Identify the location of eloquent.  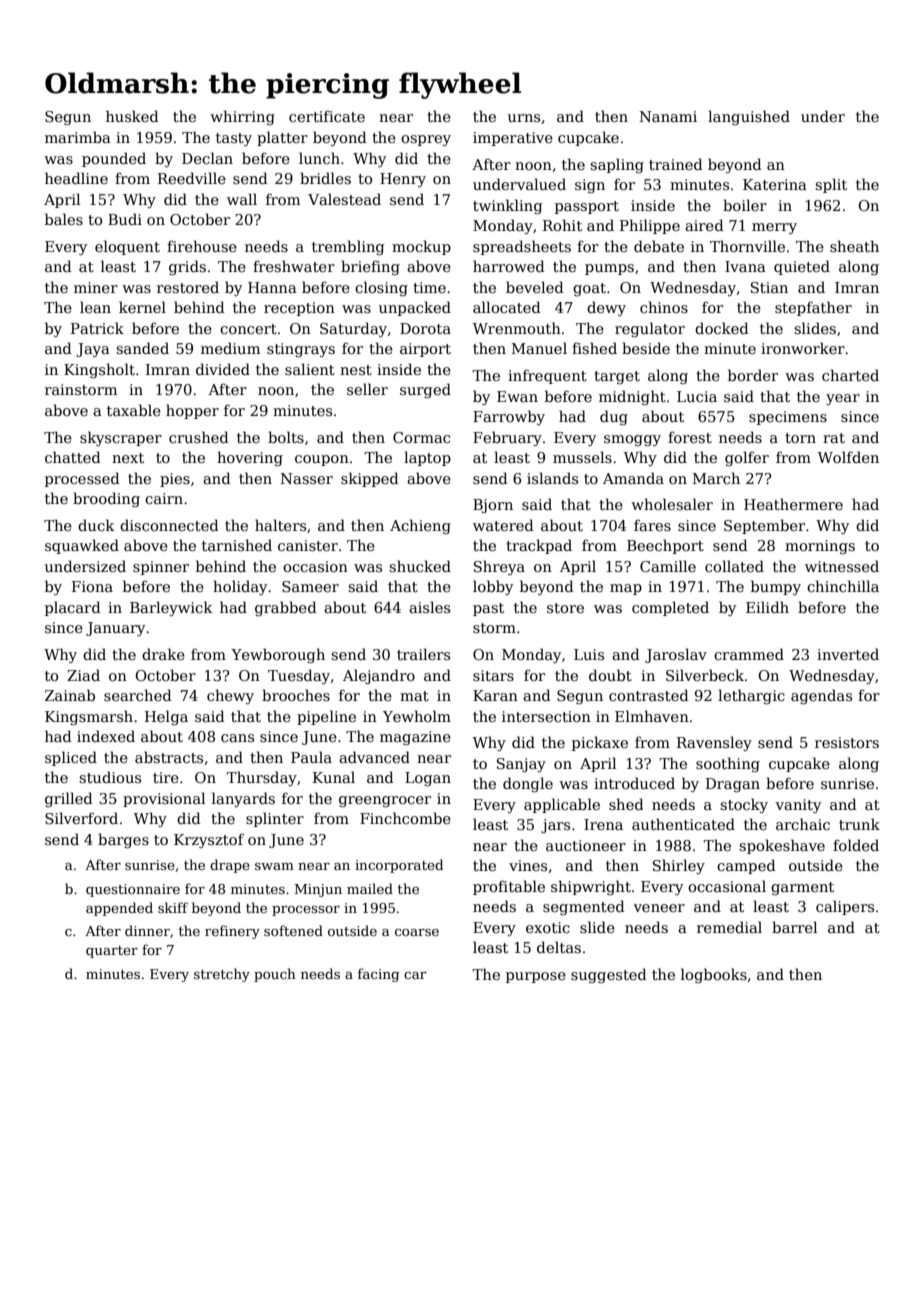
(127, 247).
